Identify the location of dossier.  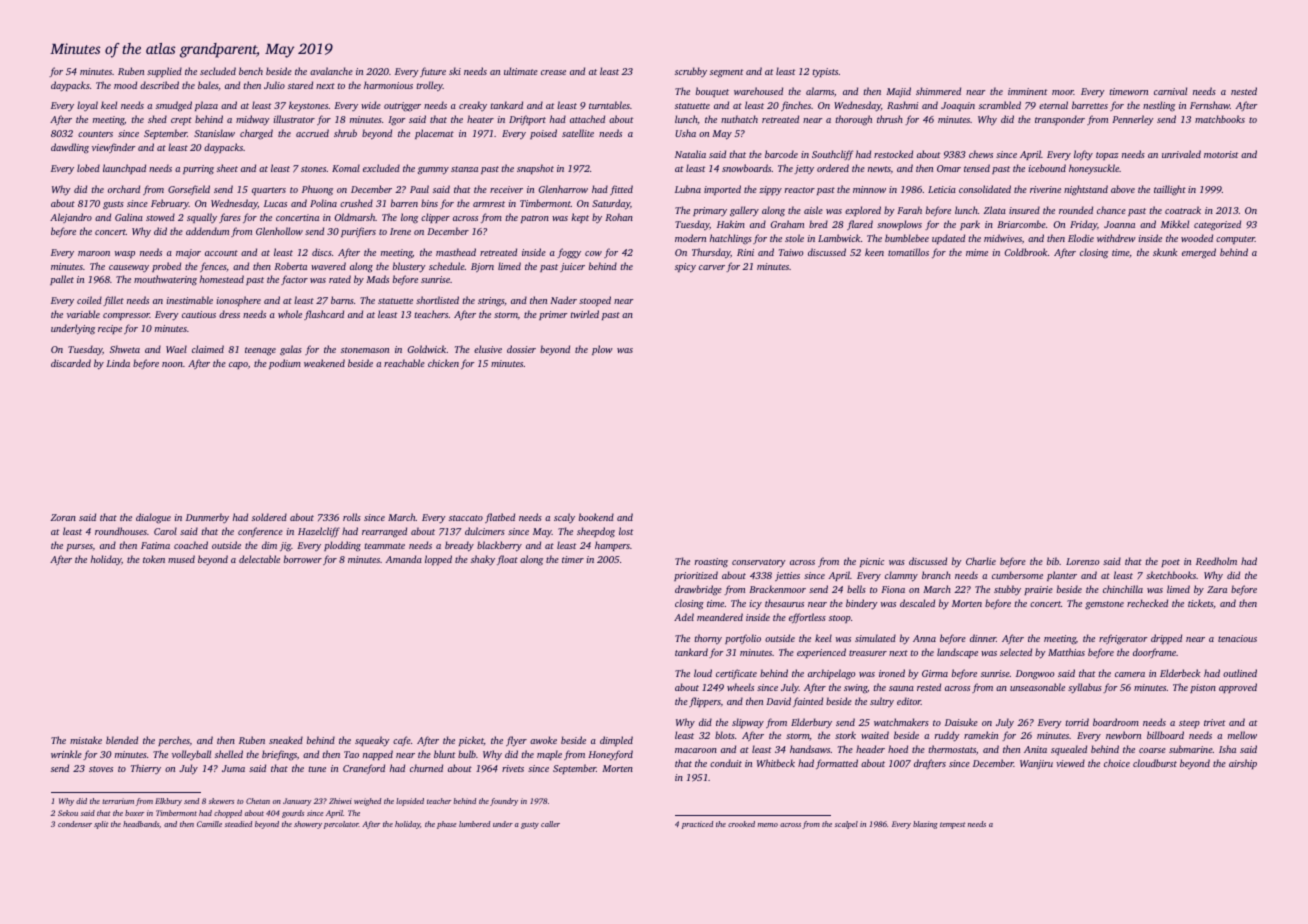
(521, 349).
